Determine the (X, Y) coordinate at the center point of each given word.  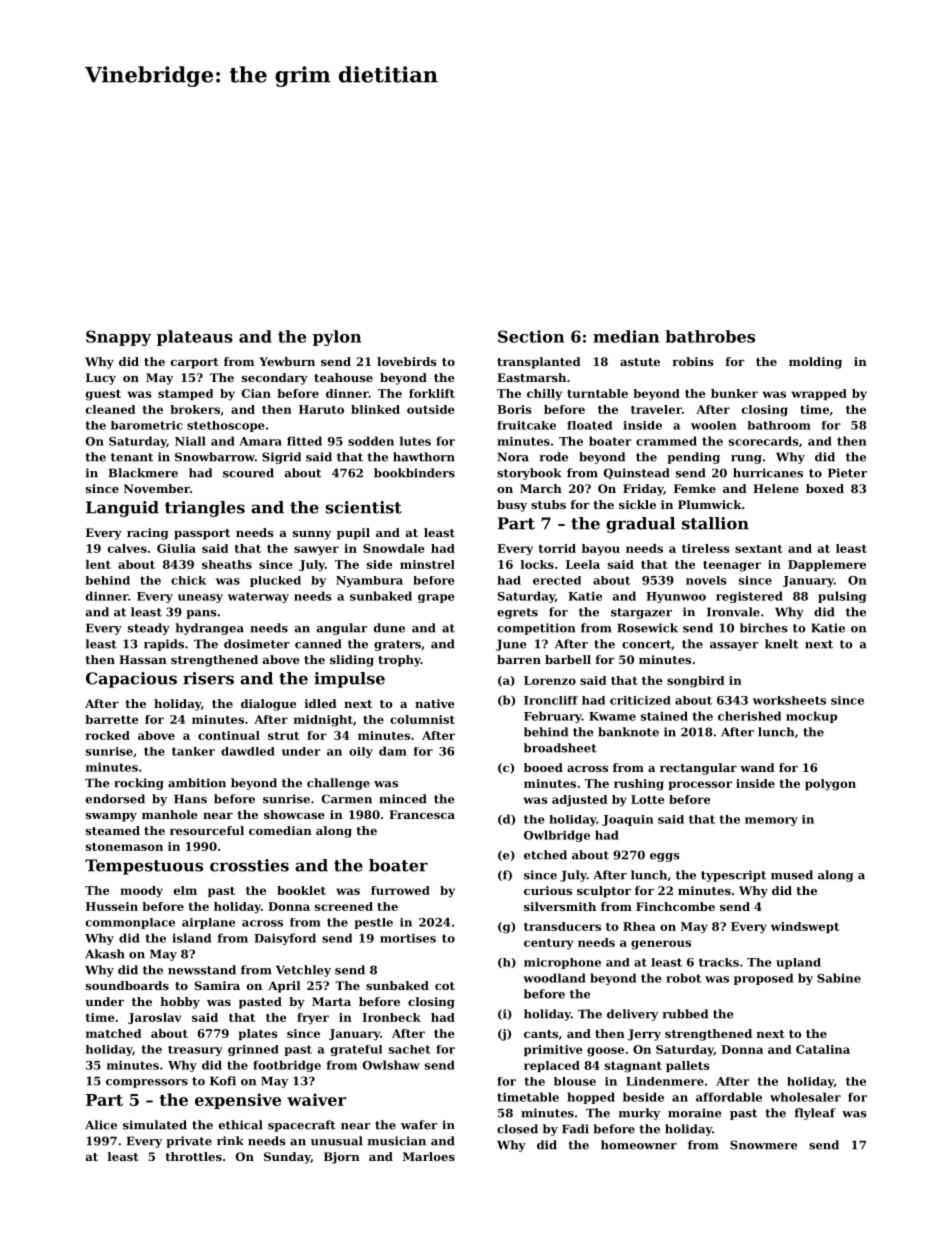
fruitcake (526, 425)
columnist (422, 719)
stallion (715, 523)
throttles (193, 1156)
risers (208, 678)
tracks (719, 962)
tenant (132, 457)
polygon (830, 785)
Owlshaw (391, 1065)
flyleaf (815, 1114)
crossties (249, 865)
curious (548, 890)
